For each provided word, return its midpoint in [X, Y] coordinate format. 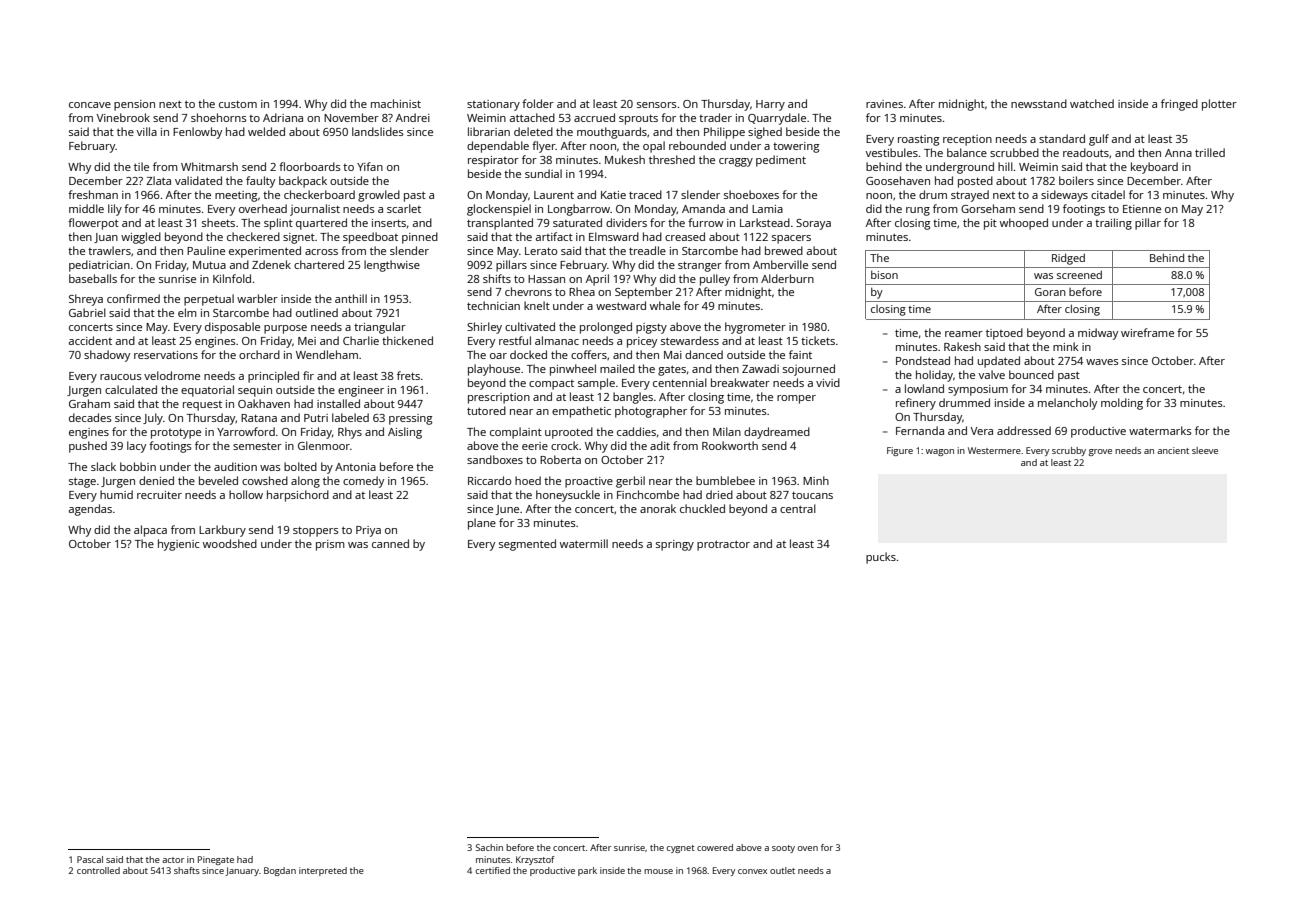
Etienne [1142, 209]
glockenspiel [499, 210]
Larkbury [222, 531]
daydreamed [777, 433]
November [351, 117]
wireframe [1147, 332]
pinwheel [573, 370]
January [242, 871]
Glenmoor [324, 445]
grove [1100, 452]
